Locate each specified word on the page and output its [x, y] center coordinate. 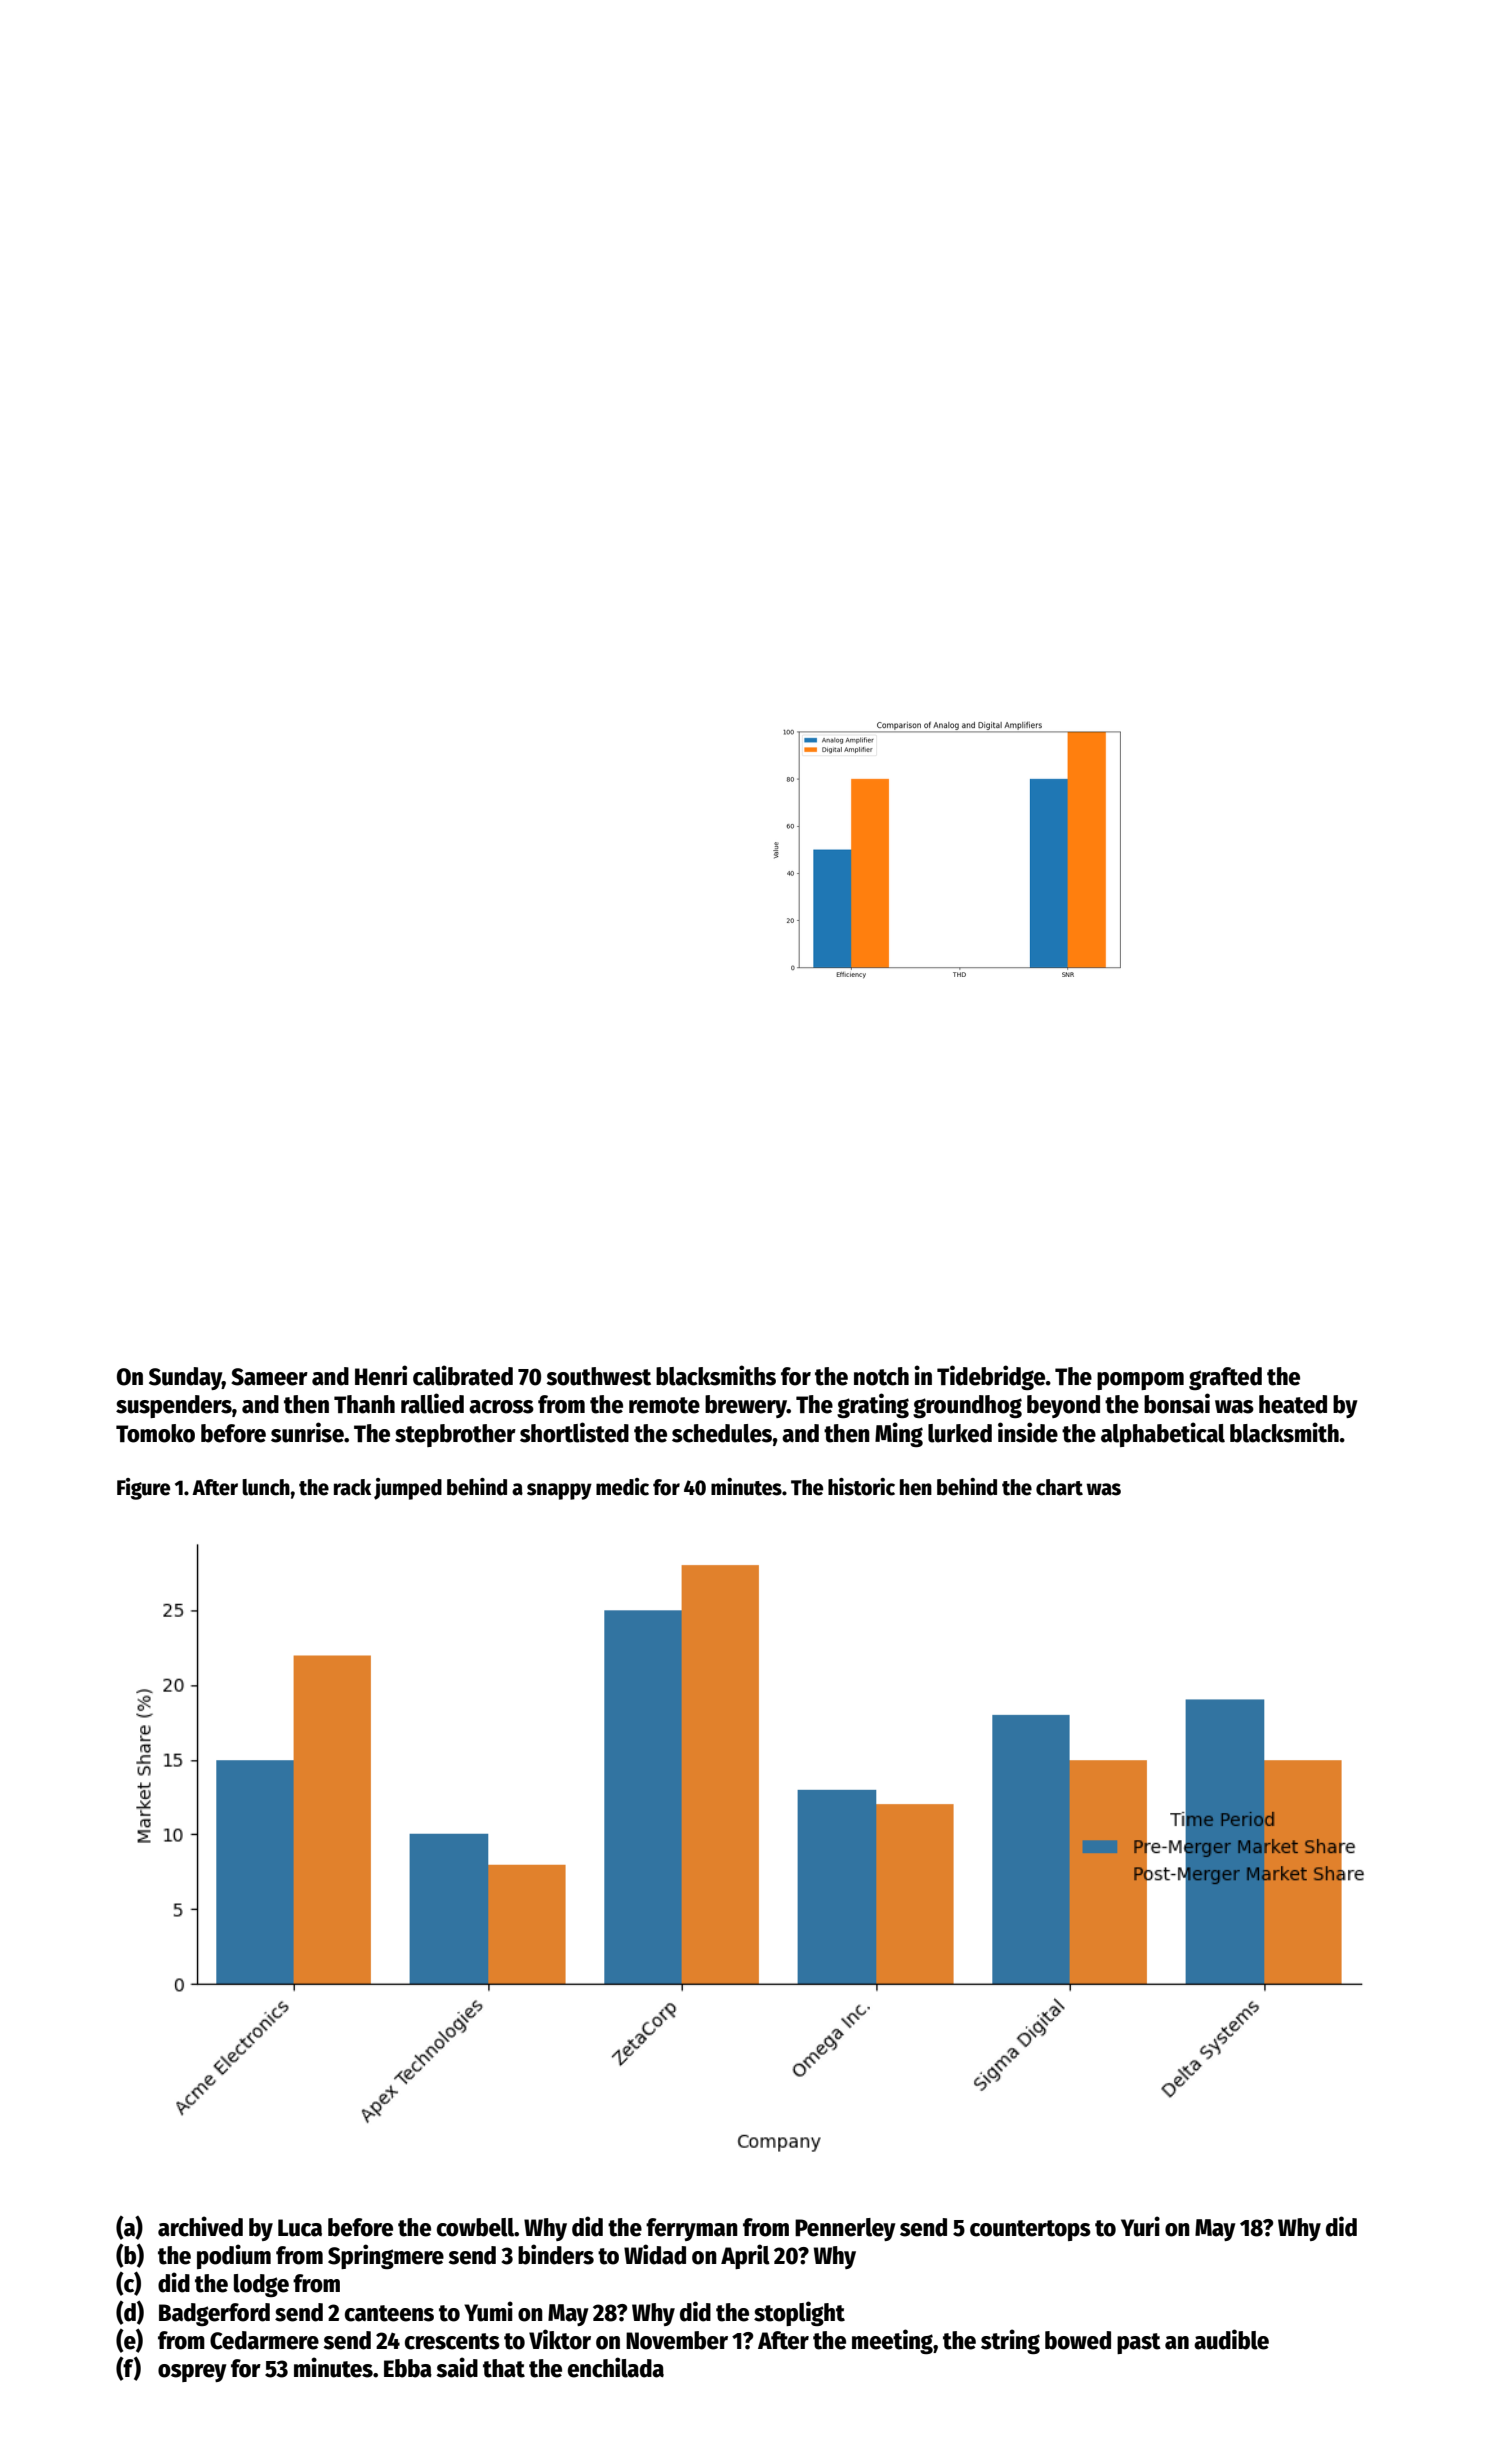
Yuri [1140, 2226]
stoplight [799, 2313]
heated [1293, 1404]
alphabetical [1163, 1434]
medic [622, 1487]
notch [881, 1376]
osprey [192, 2373]
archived [200, 2226]
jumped [408, 1489]
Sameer [269, 1377]
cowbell [475, 2227]
